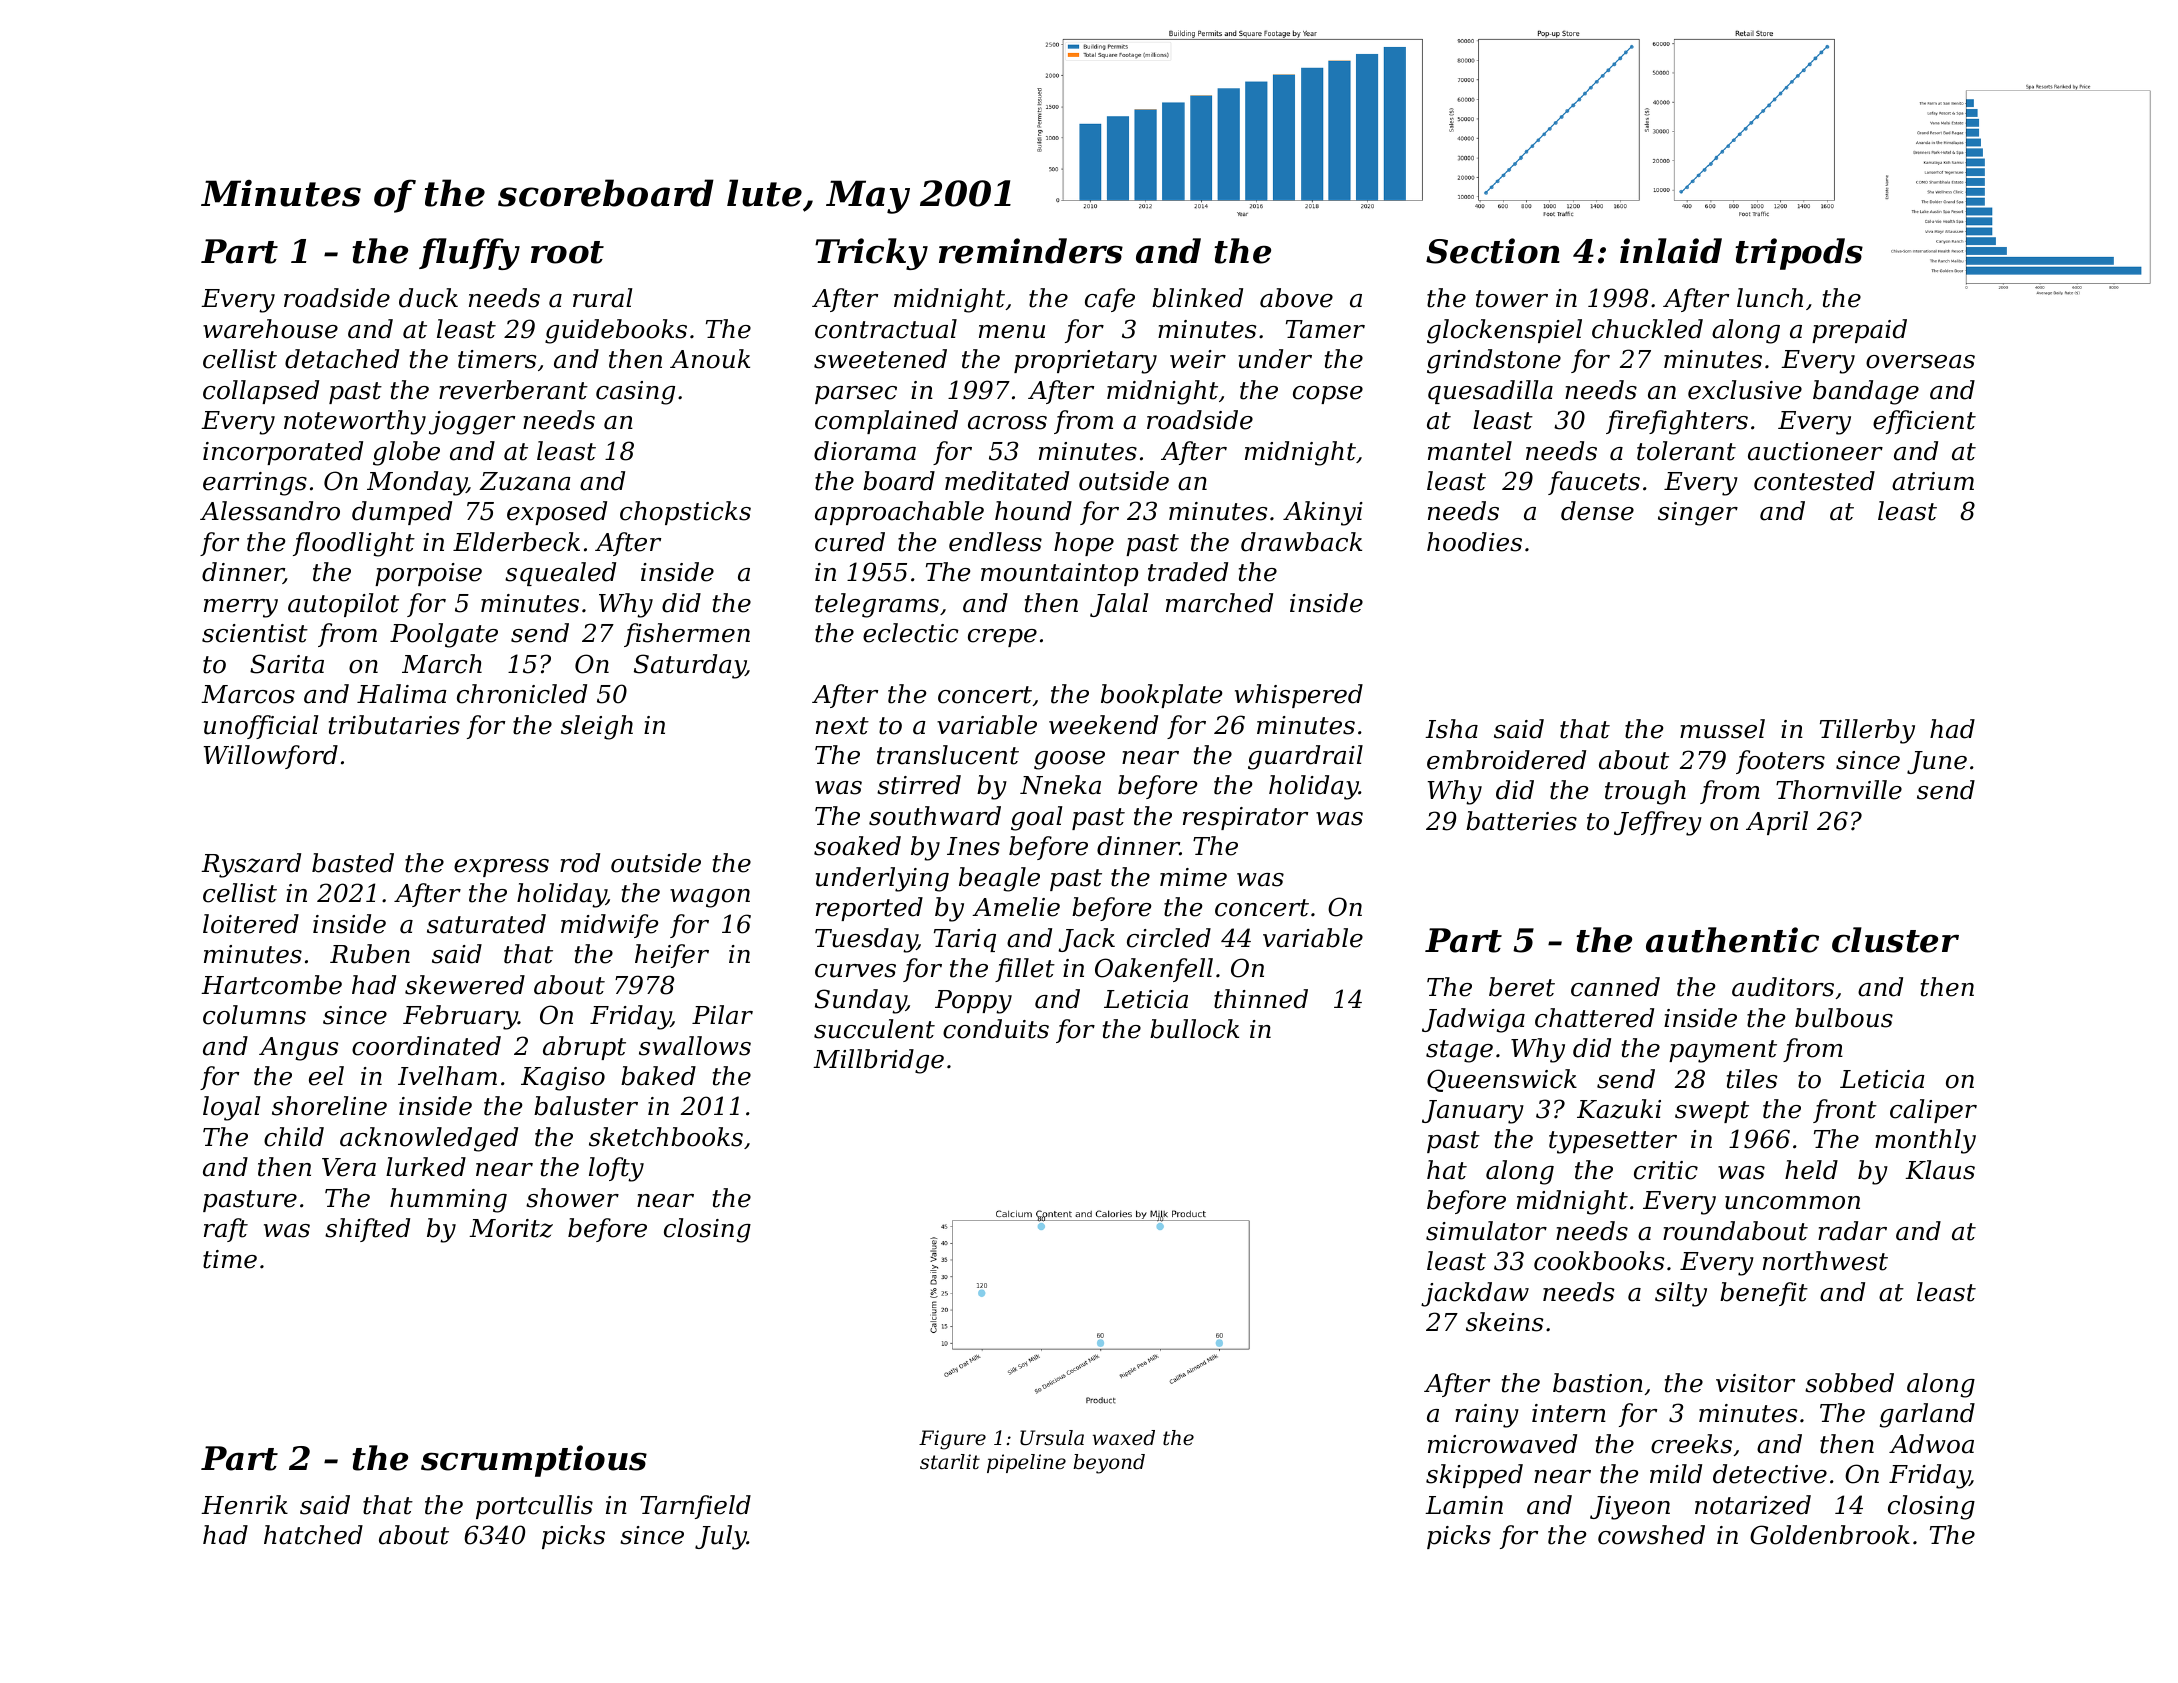 This document has height=1683, width=2178. I want to click on Tarnfield, so click(695, 1507).
